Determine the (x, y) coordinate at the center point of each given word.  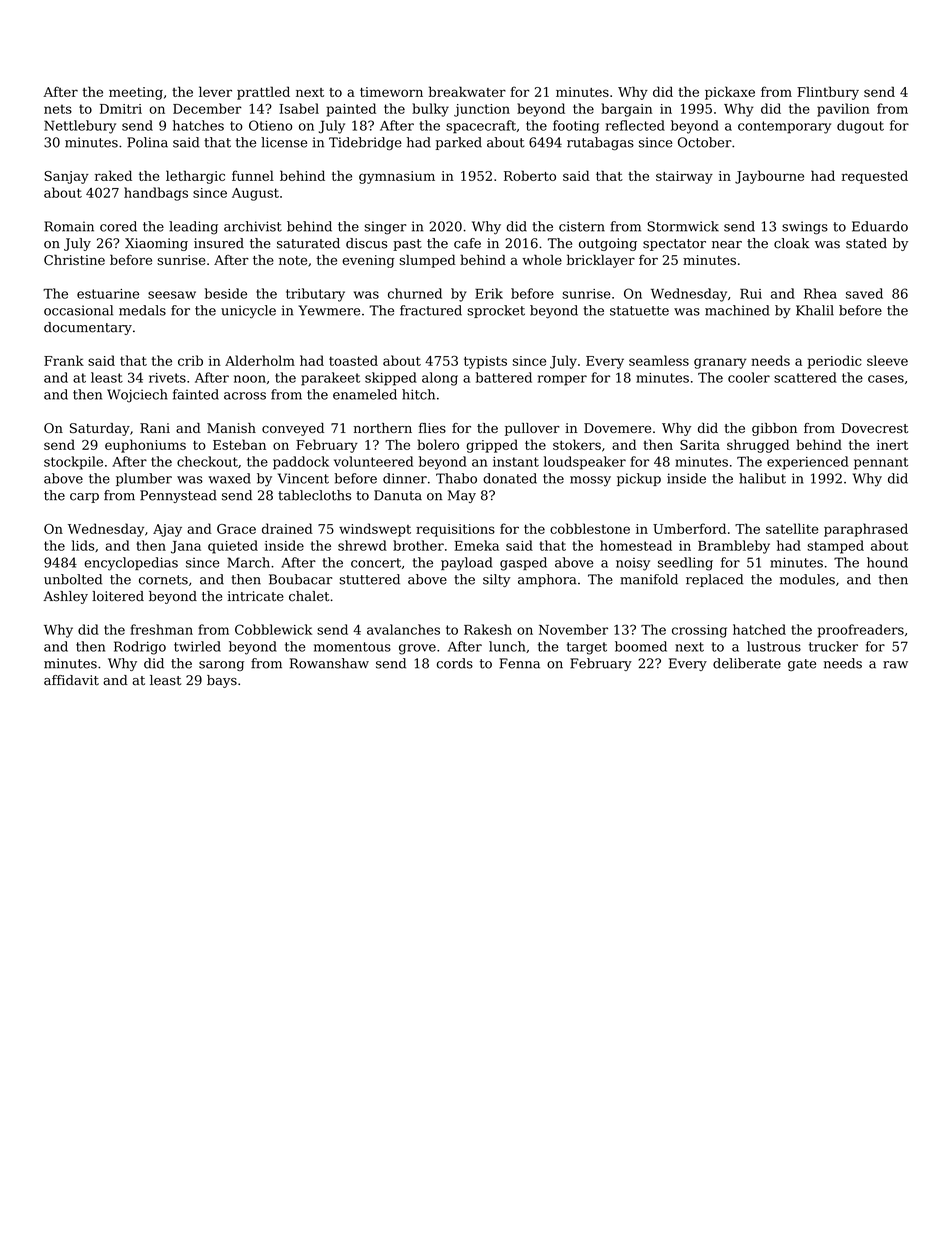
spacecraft (481, 127)
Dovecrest (875, 428)
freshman (161, 629)
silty (497, 580)
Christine (74, 260)
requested (875, 177)
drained (287, 528)
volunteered (373, 461)
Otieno (270, 125)
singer (386, 228)
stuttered (370, 579)
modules (807, 579)
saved (864, 293)
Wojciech (137, 396)
